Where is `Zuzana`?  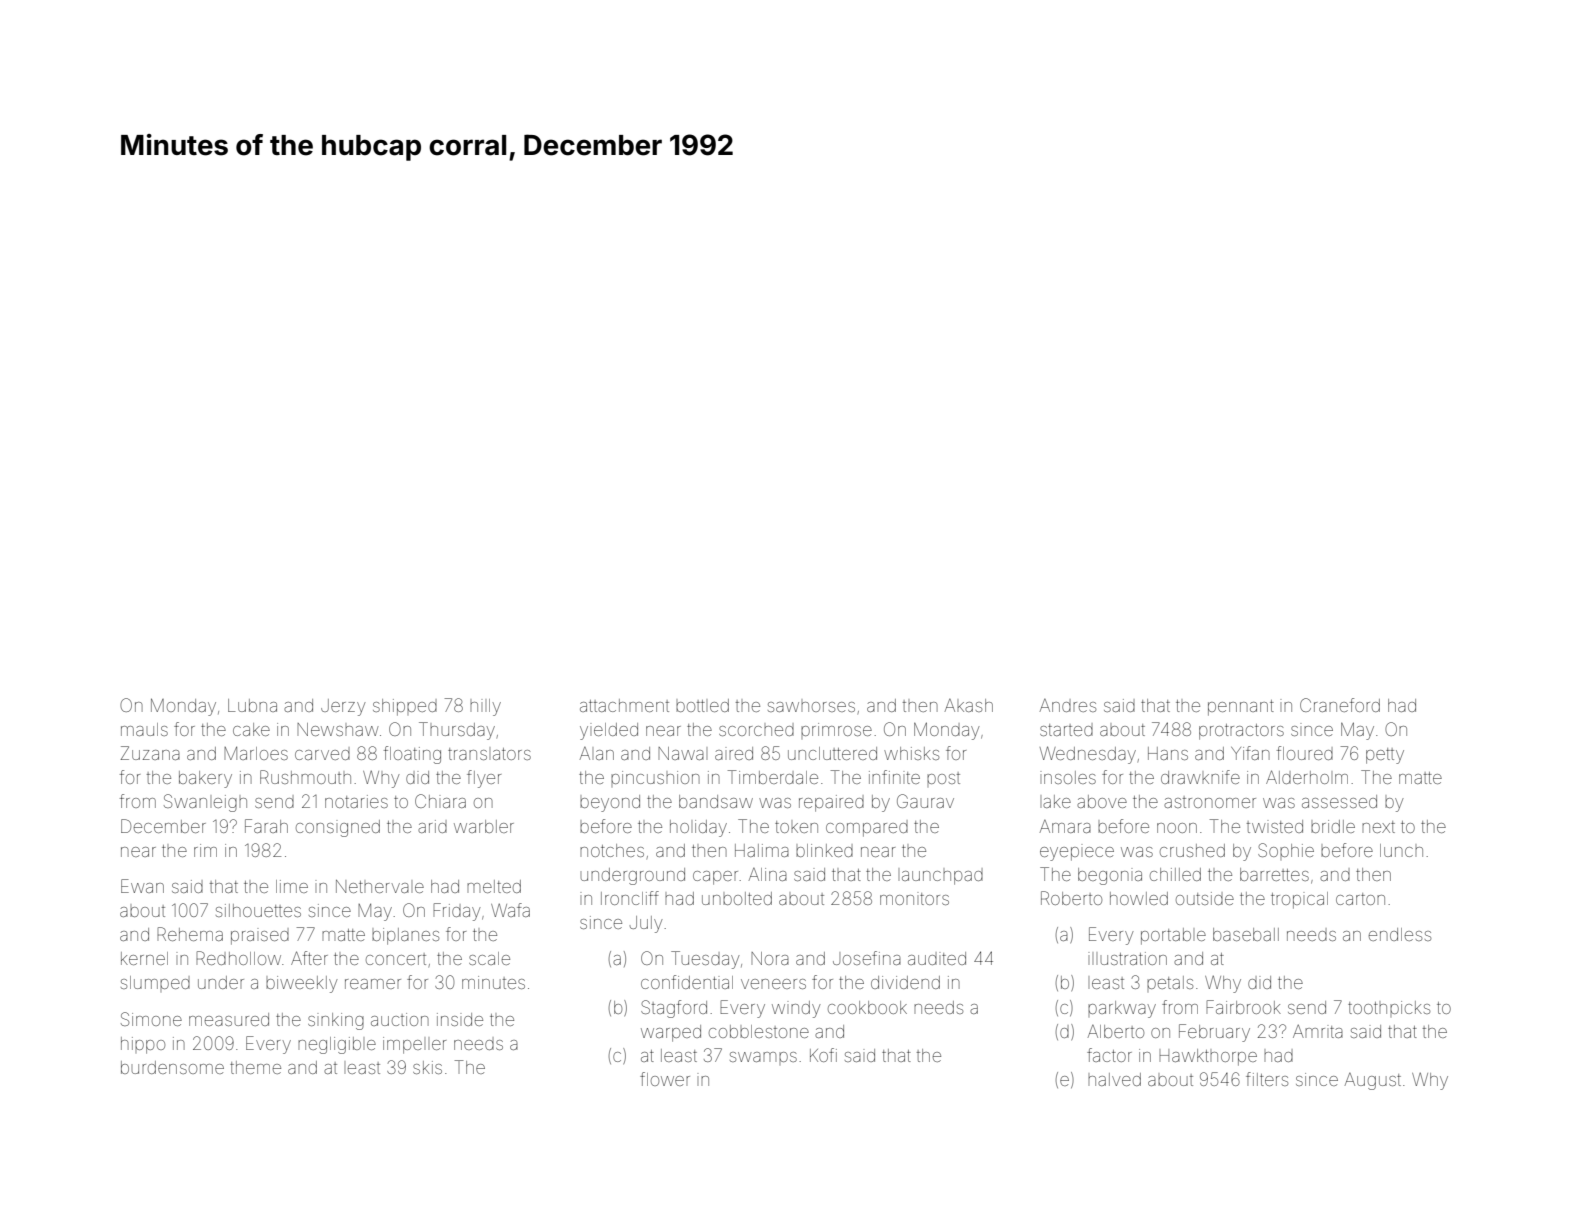
Zuzana is located at coordinates (150, 753).
